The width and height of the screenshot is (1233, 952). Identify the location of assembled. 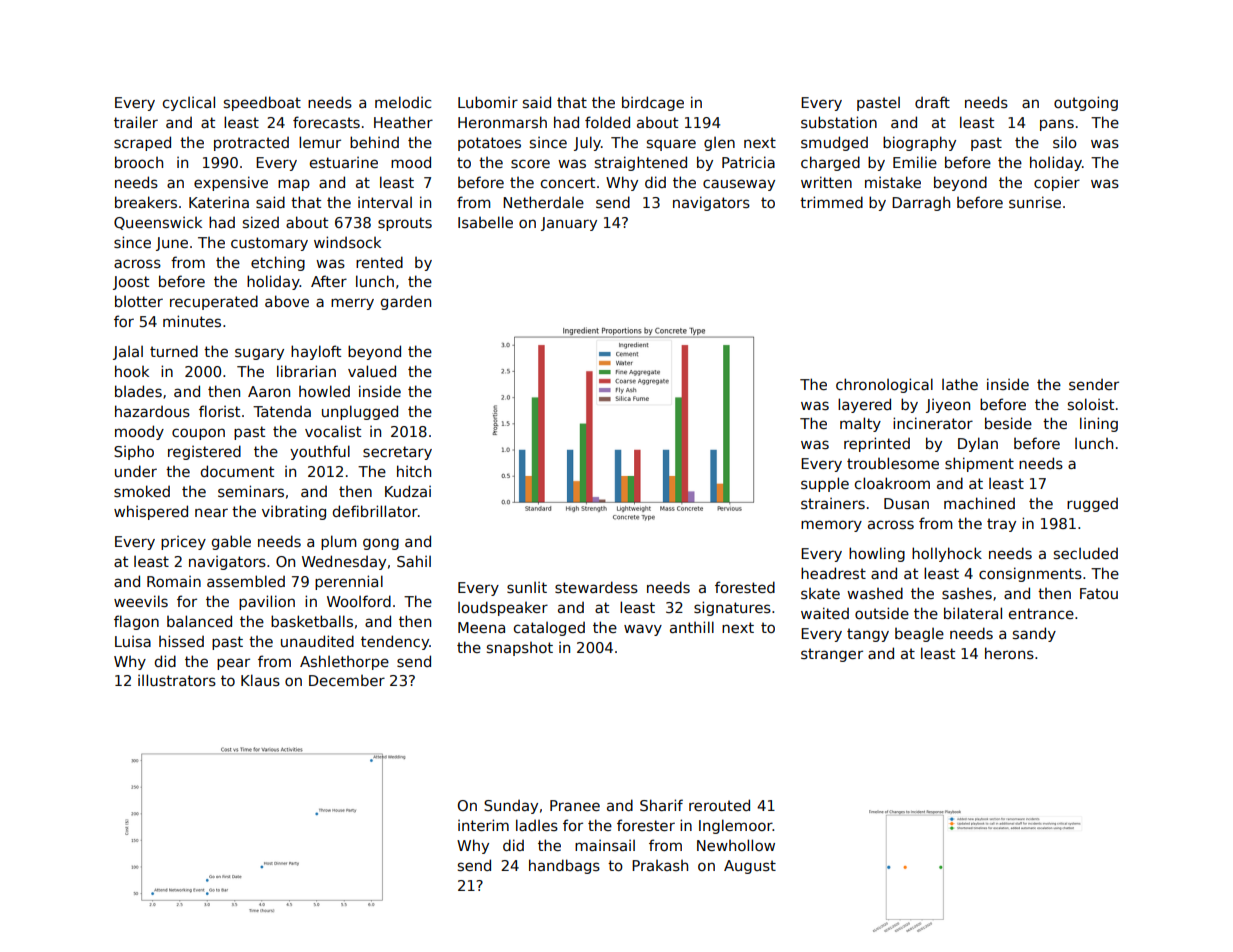
(246, 581).
